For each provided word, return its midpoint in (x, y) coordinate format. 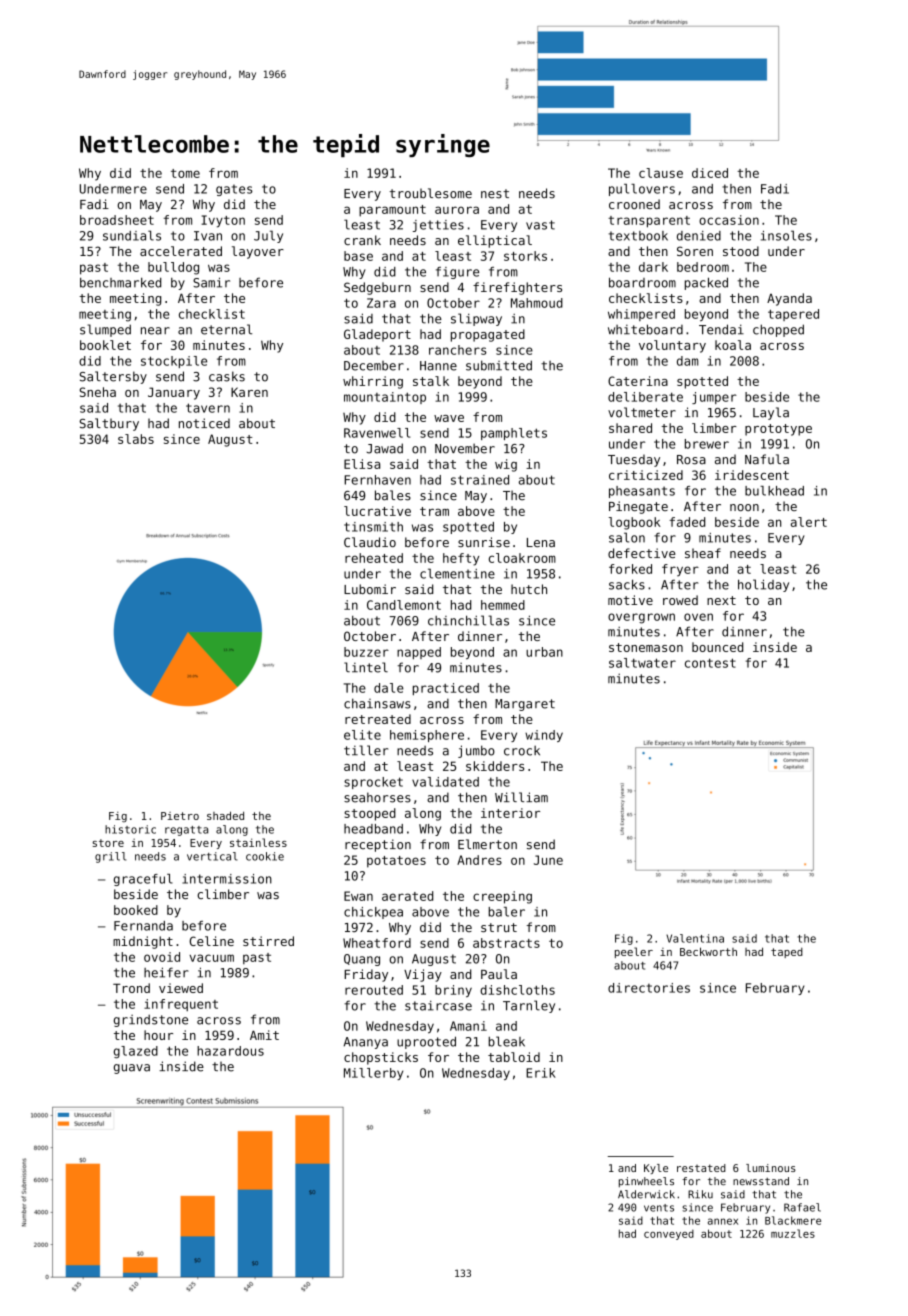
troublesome (431, 193)
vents (659, 1208)
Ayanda (789, 299)
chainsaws (377, 703)
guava (132, 1069)
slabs (136, 439)
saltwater (642, 663)
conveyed (669, 1235)
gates (234, 190)
